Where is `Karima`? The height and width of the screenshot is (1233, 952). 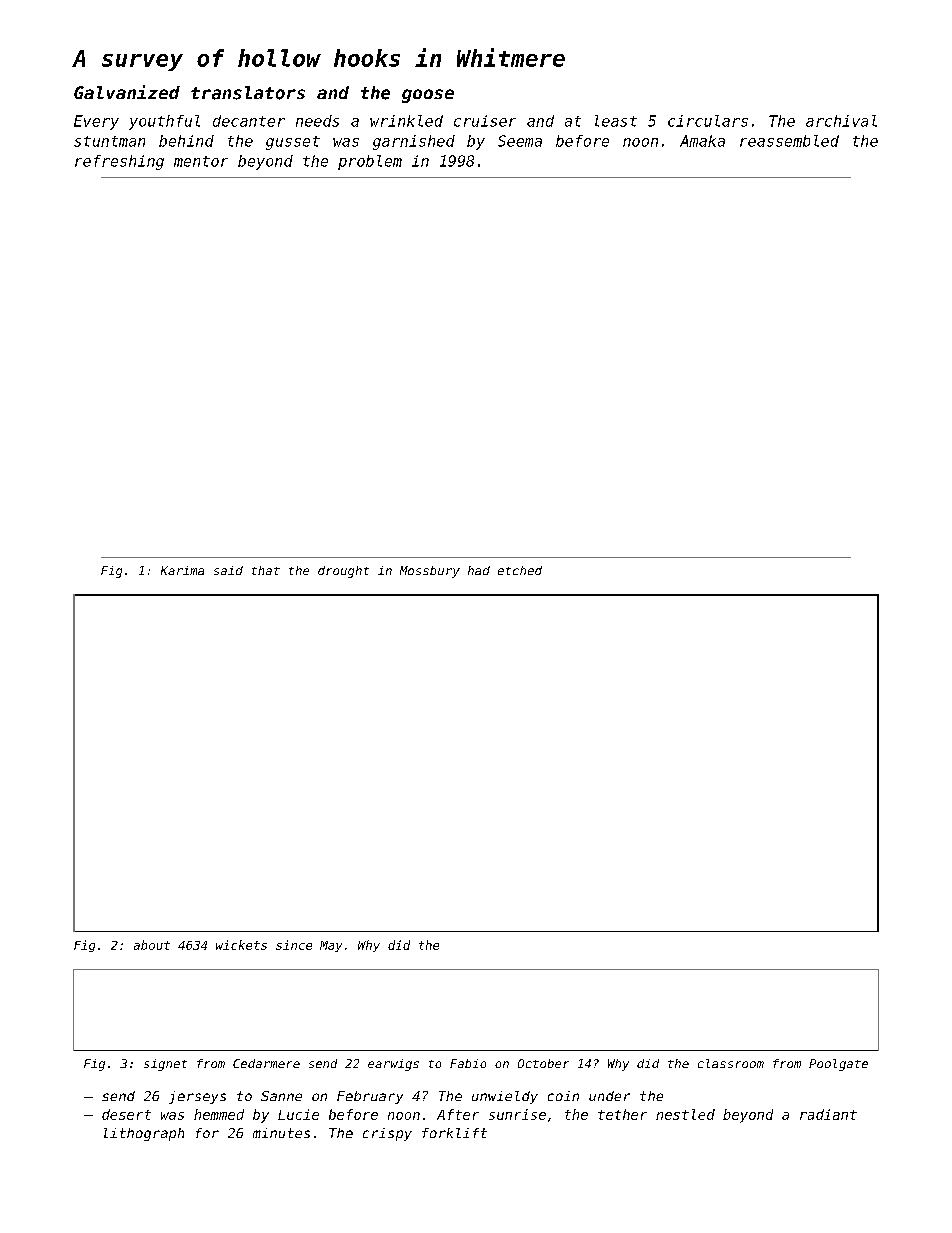
Karima is located at coordinates (182, 570).
